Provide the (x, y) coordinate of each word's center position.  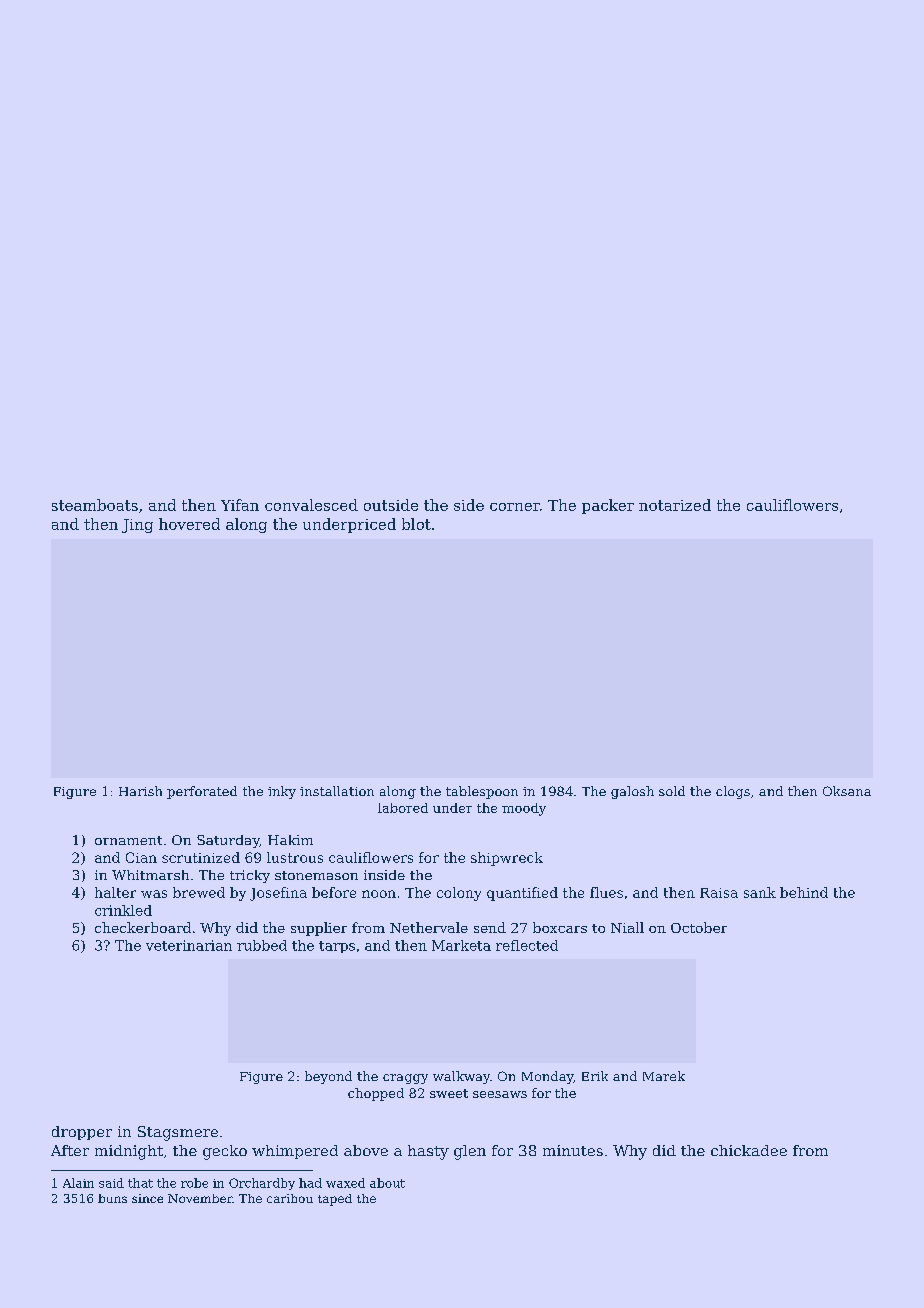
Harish (140, 791)
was (154, 894)
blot (416, 524)
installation (337, 791)
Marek (664, 1076)
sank (760, 892)
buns (112, 1198)
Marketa (461, 945)
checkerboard (143, 927)
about (387, 1183)
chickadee (749, 1150)
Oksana (847, 791)
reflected (527, 945)
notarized (675, 505)
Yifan (240, 505)
